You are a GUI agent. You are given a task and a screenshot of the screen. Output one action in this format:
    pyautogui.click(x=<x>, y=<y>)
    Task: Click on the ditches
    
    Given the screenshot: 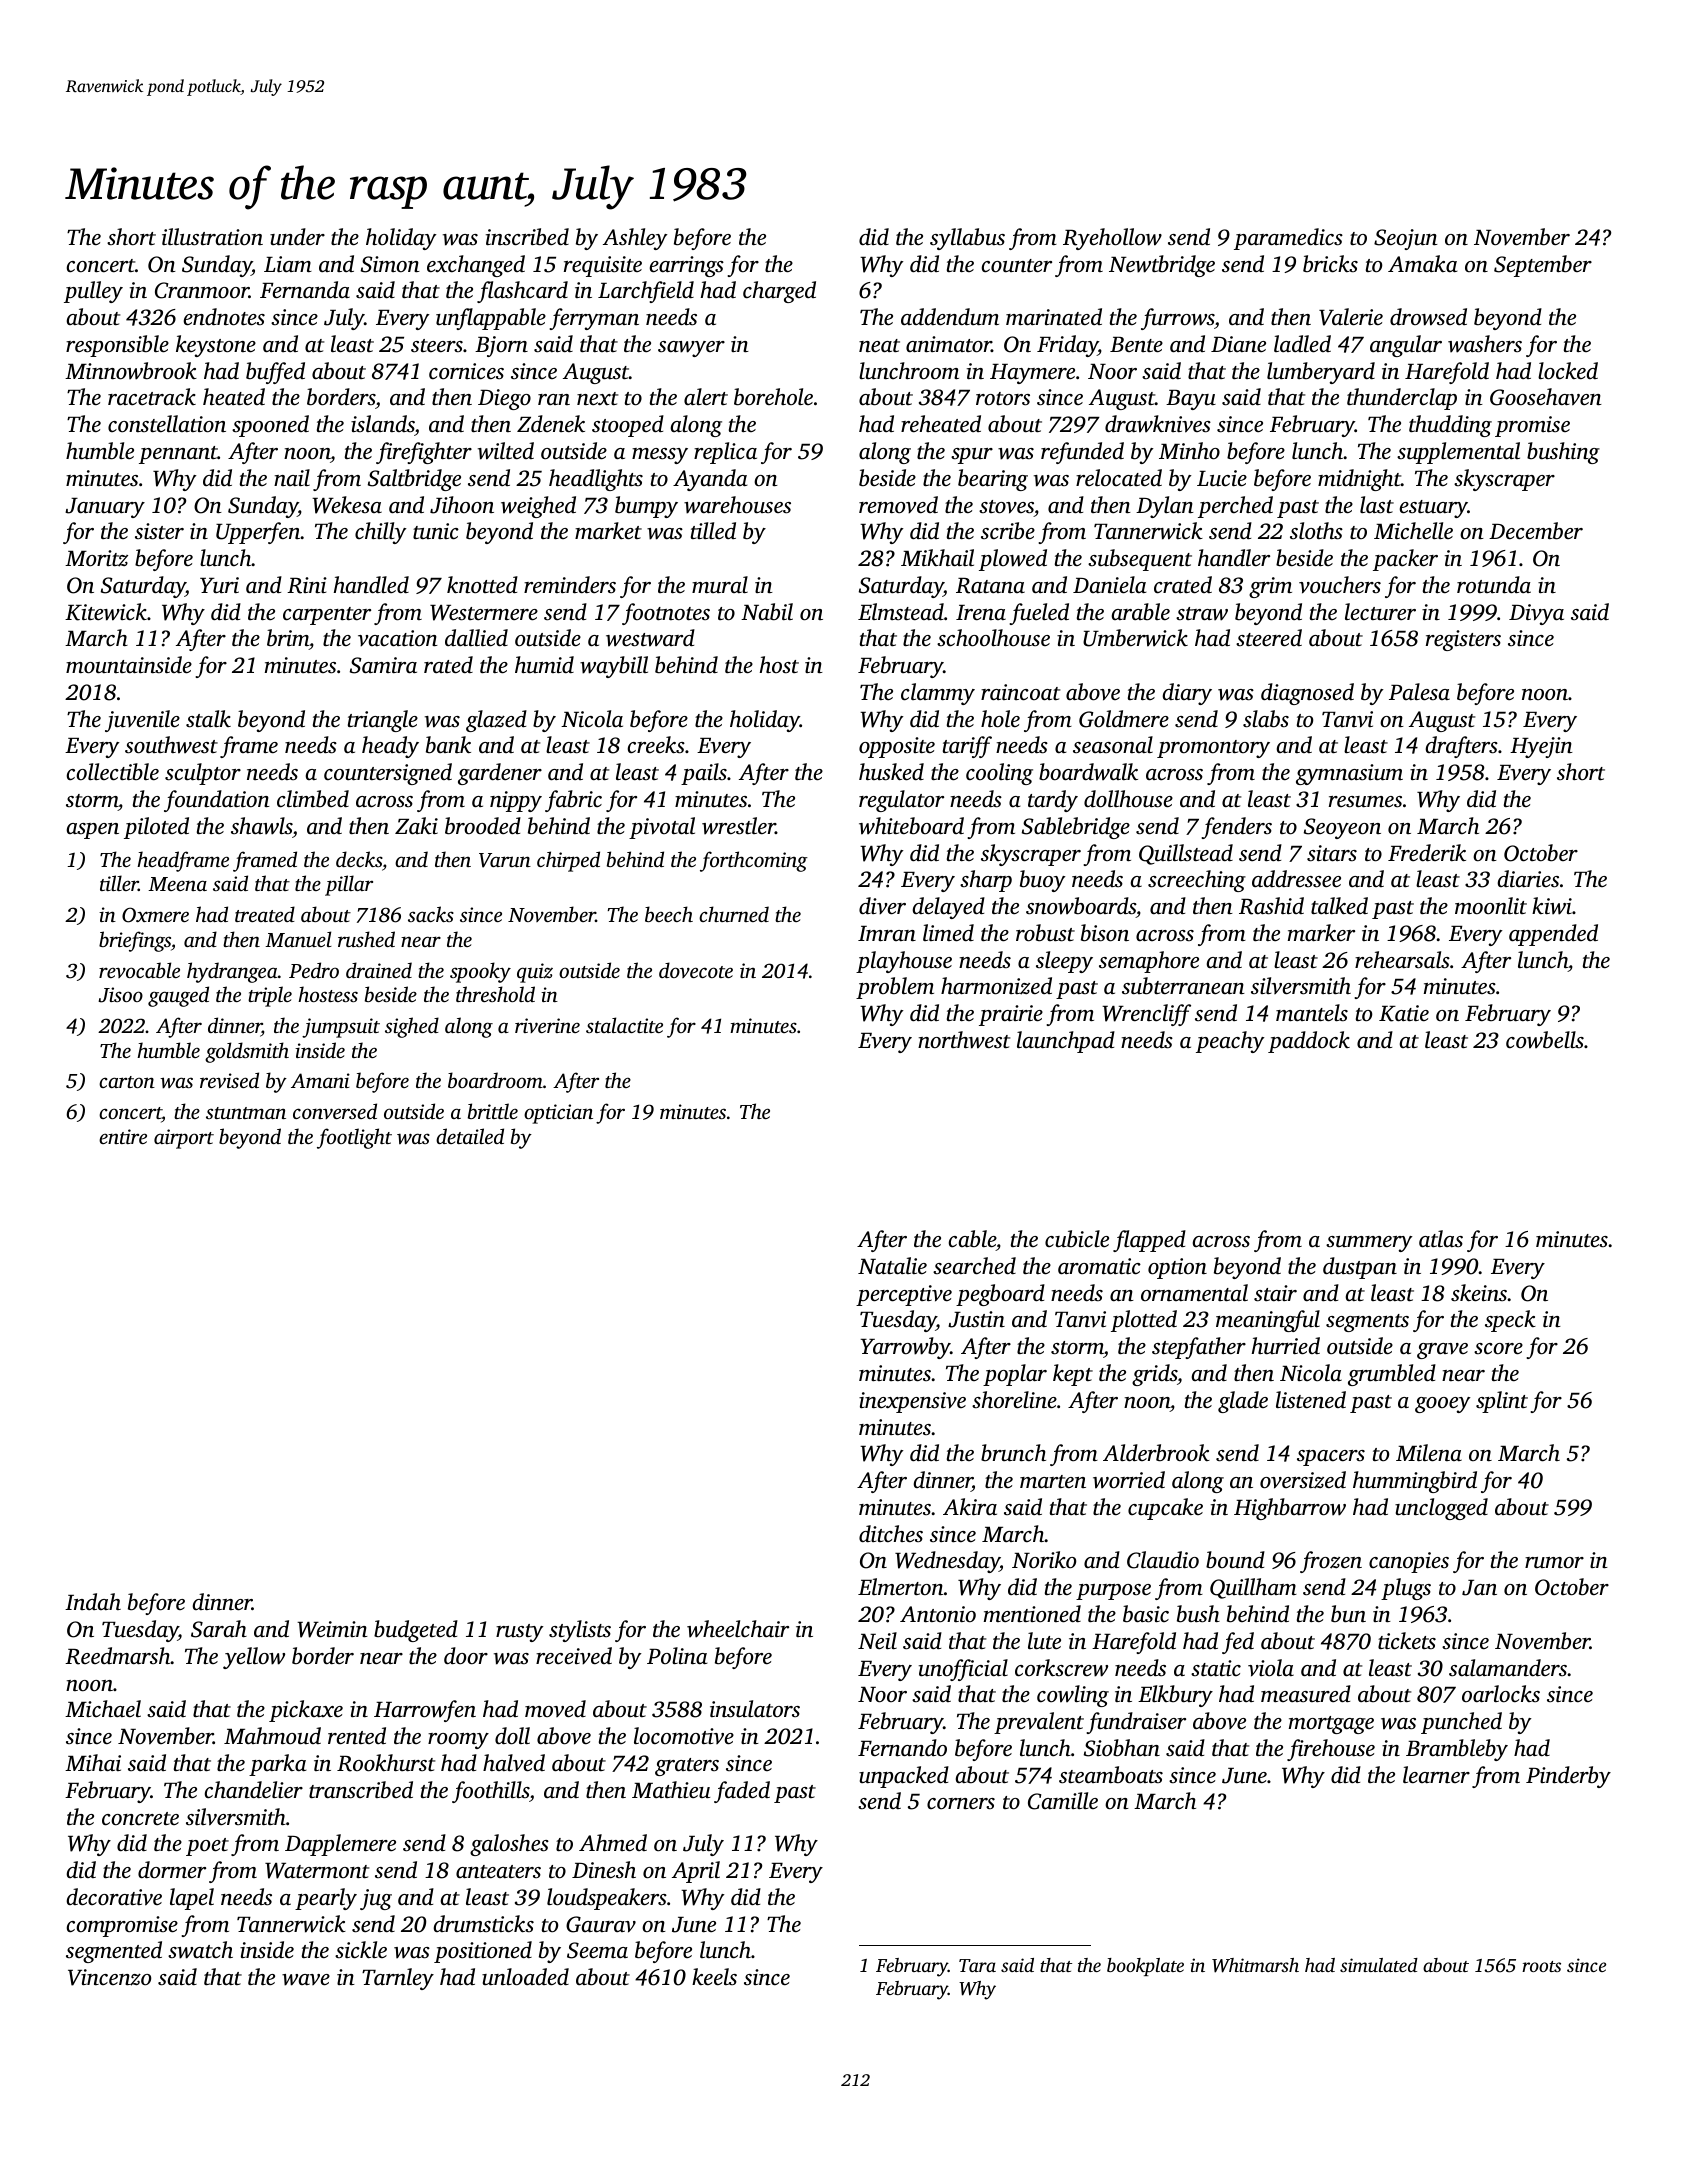 What is the action you would take?
    pyautogui.click(x=891, y=1534)
